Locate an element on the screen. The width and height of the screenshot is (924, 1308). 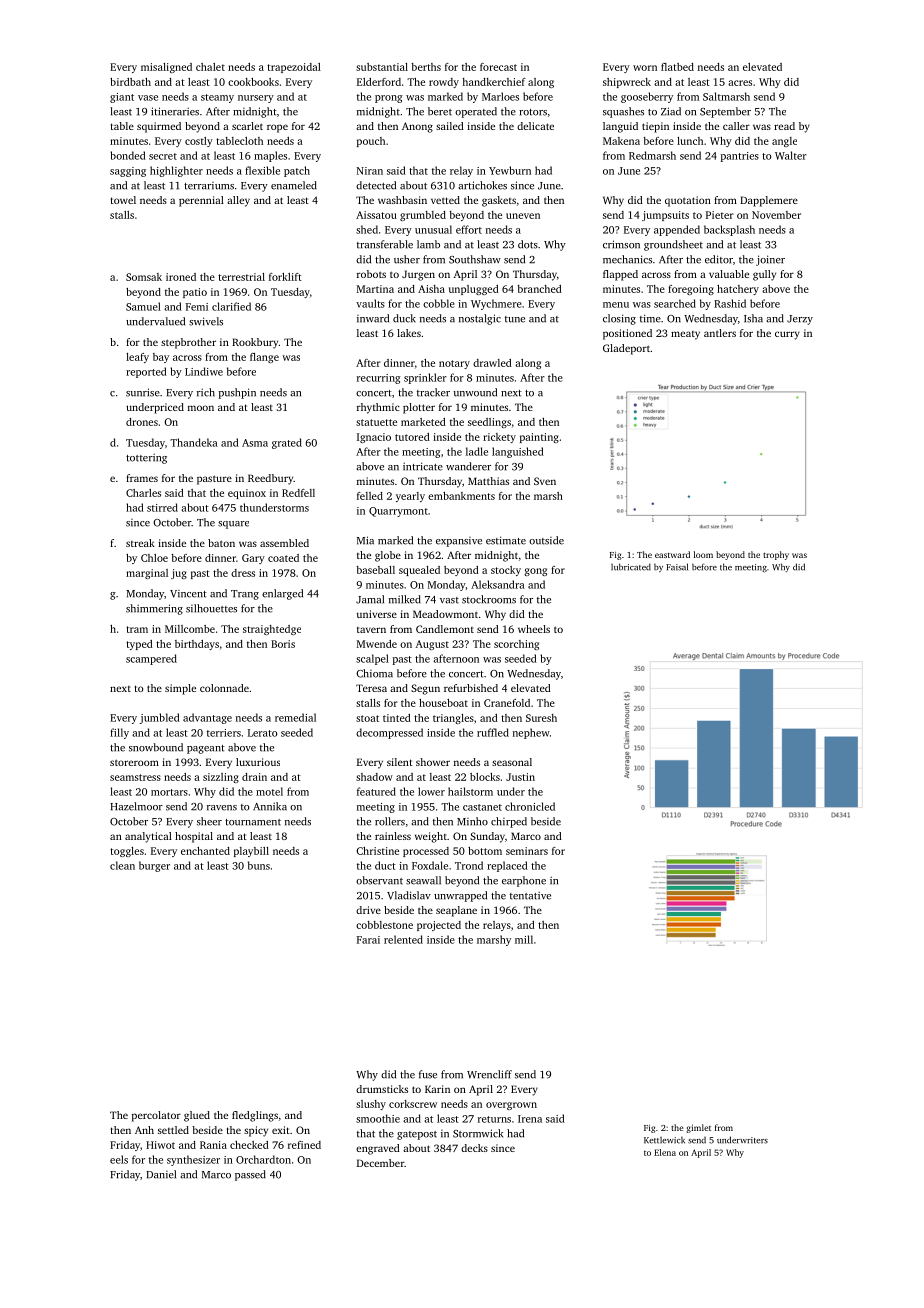
curry is located at coordinates (787, 335).
